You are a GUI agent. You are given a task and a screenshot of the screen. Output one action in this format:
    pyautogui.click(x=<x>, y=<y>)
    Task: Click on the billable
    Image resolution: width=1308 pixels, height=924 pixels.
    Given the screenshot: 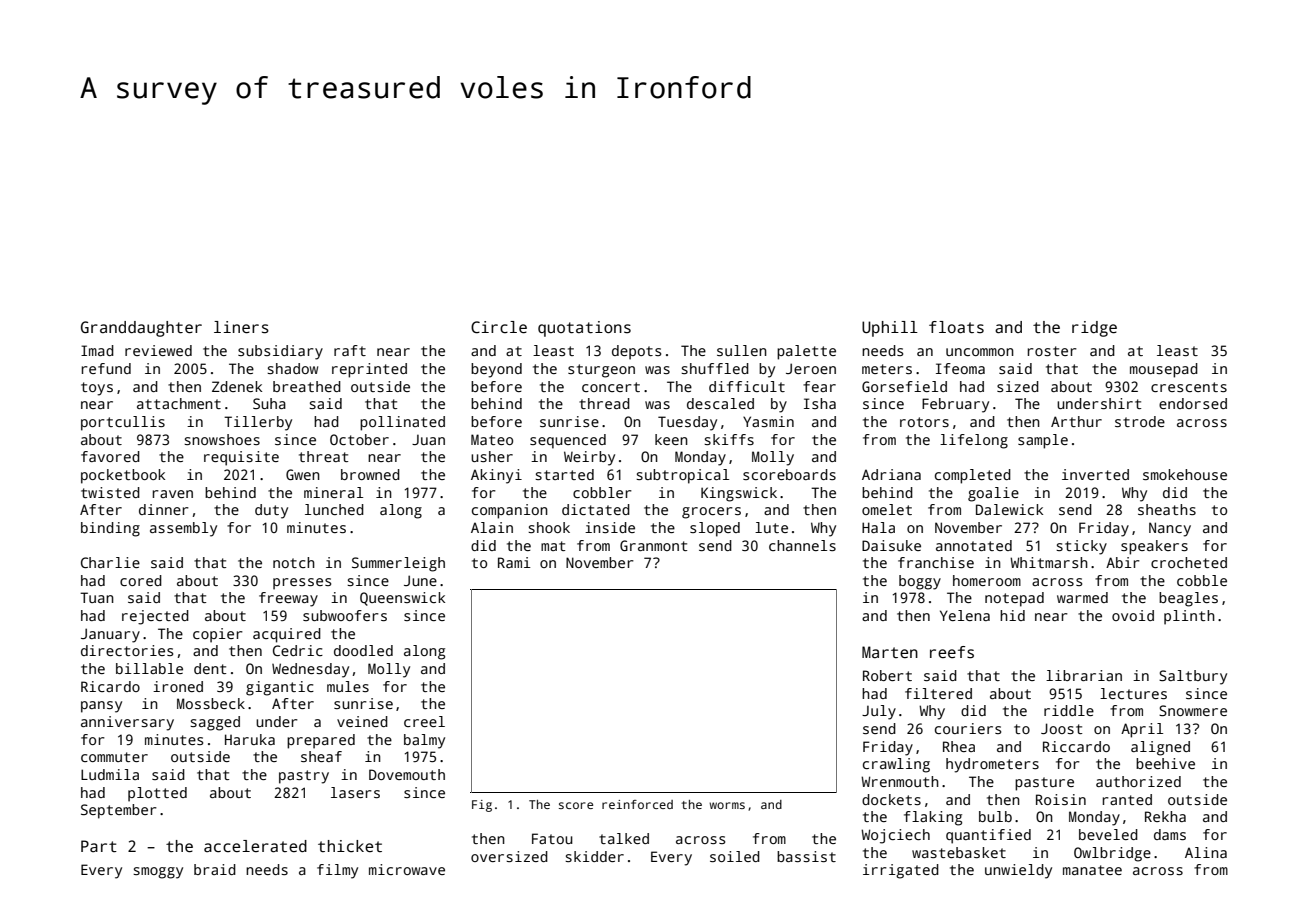 What is the action you would take?
    pyautogui.click(x=149, y=668)
